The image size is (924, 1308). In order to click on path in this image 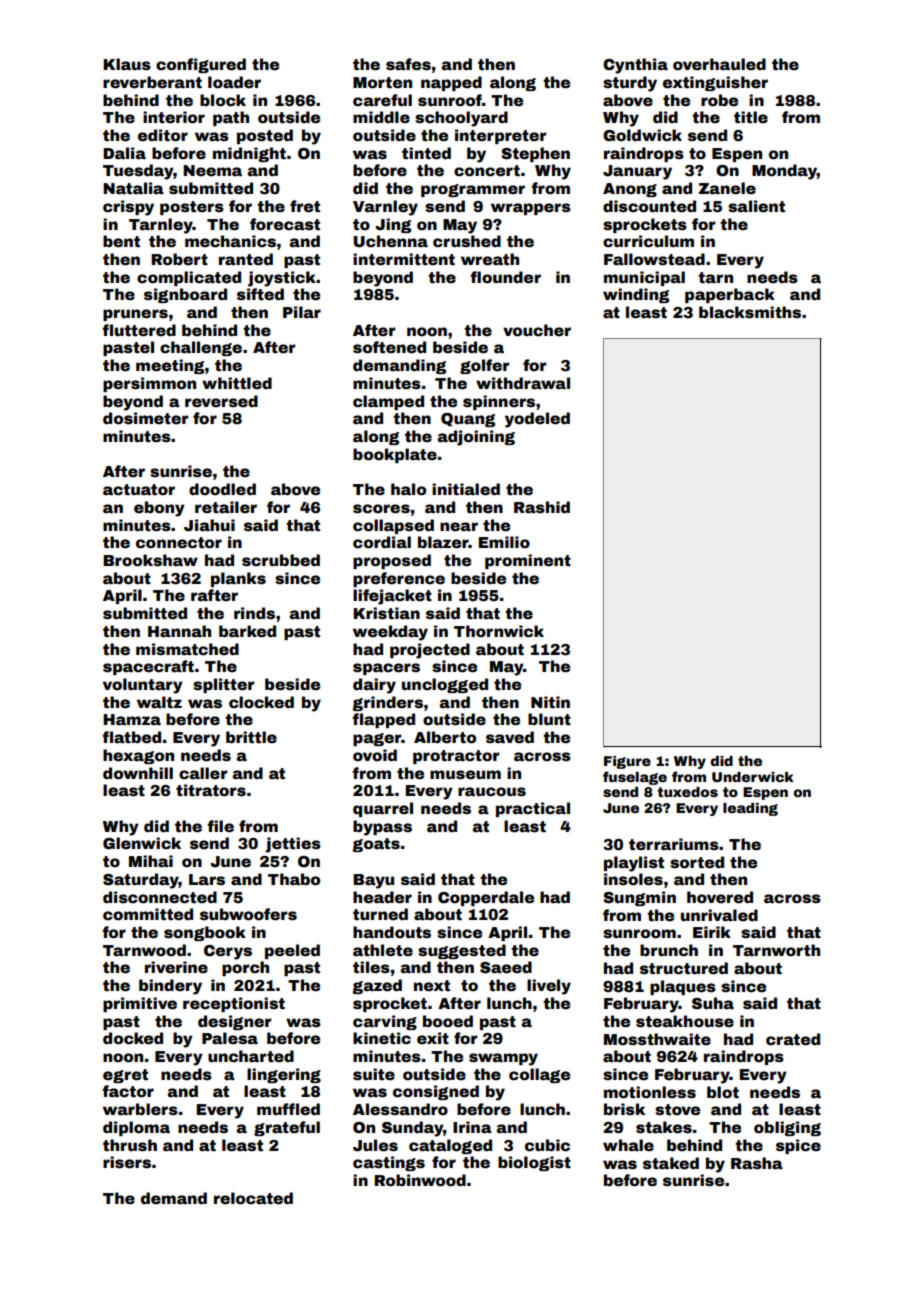, I will do `click(231, 118)`.
